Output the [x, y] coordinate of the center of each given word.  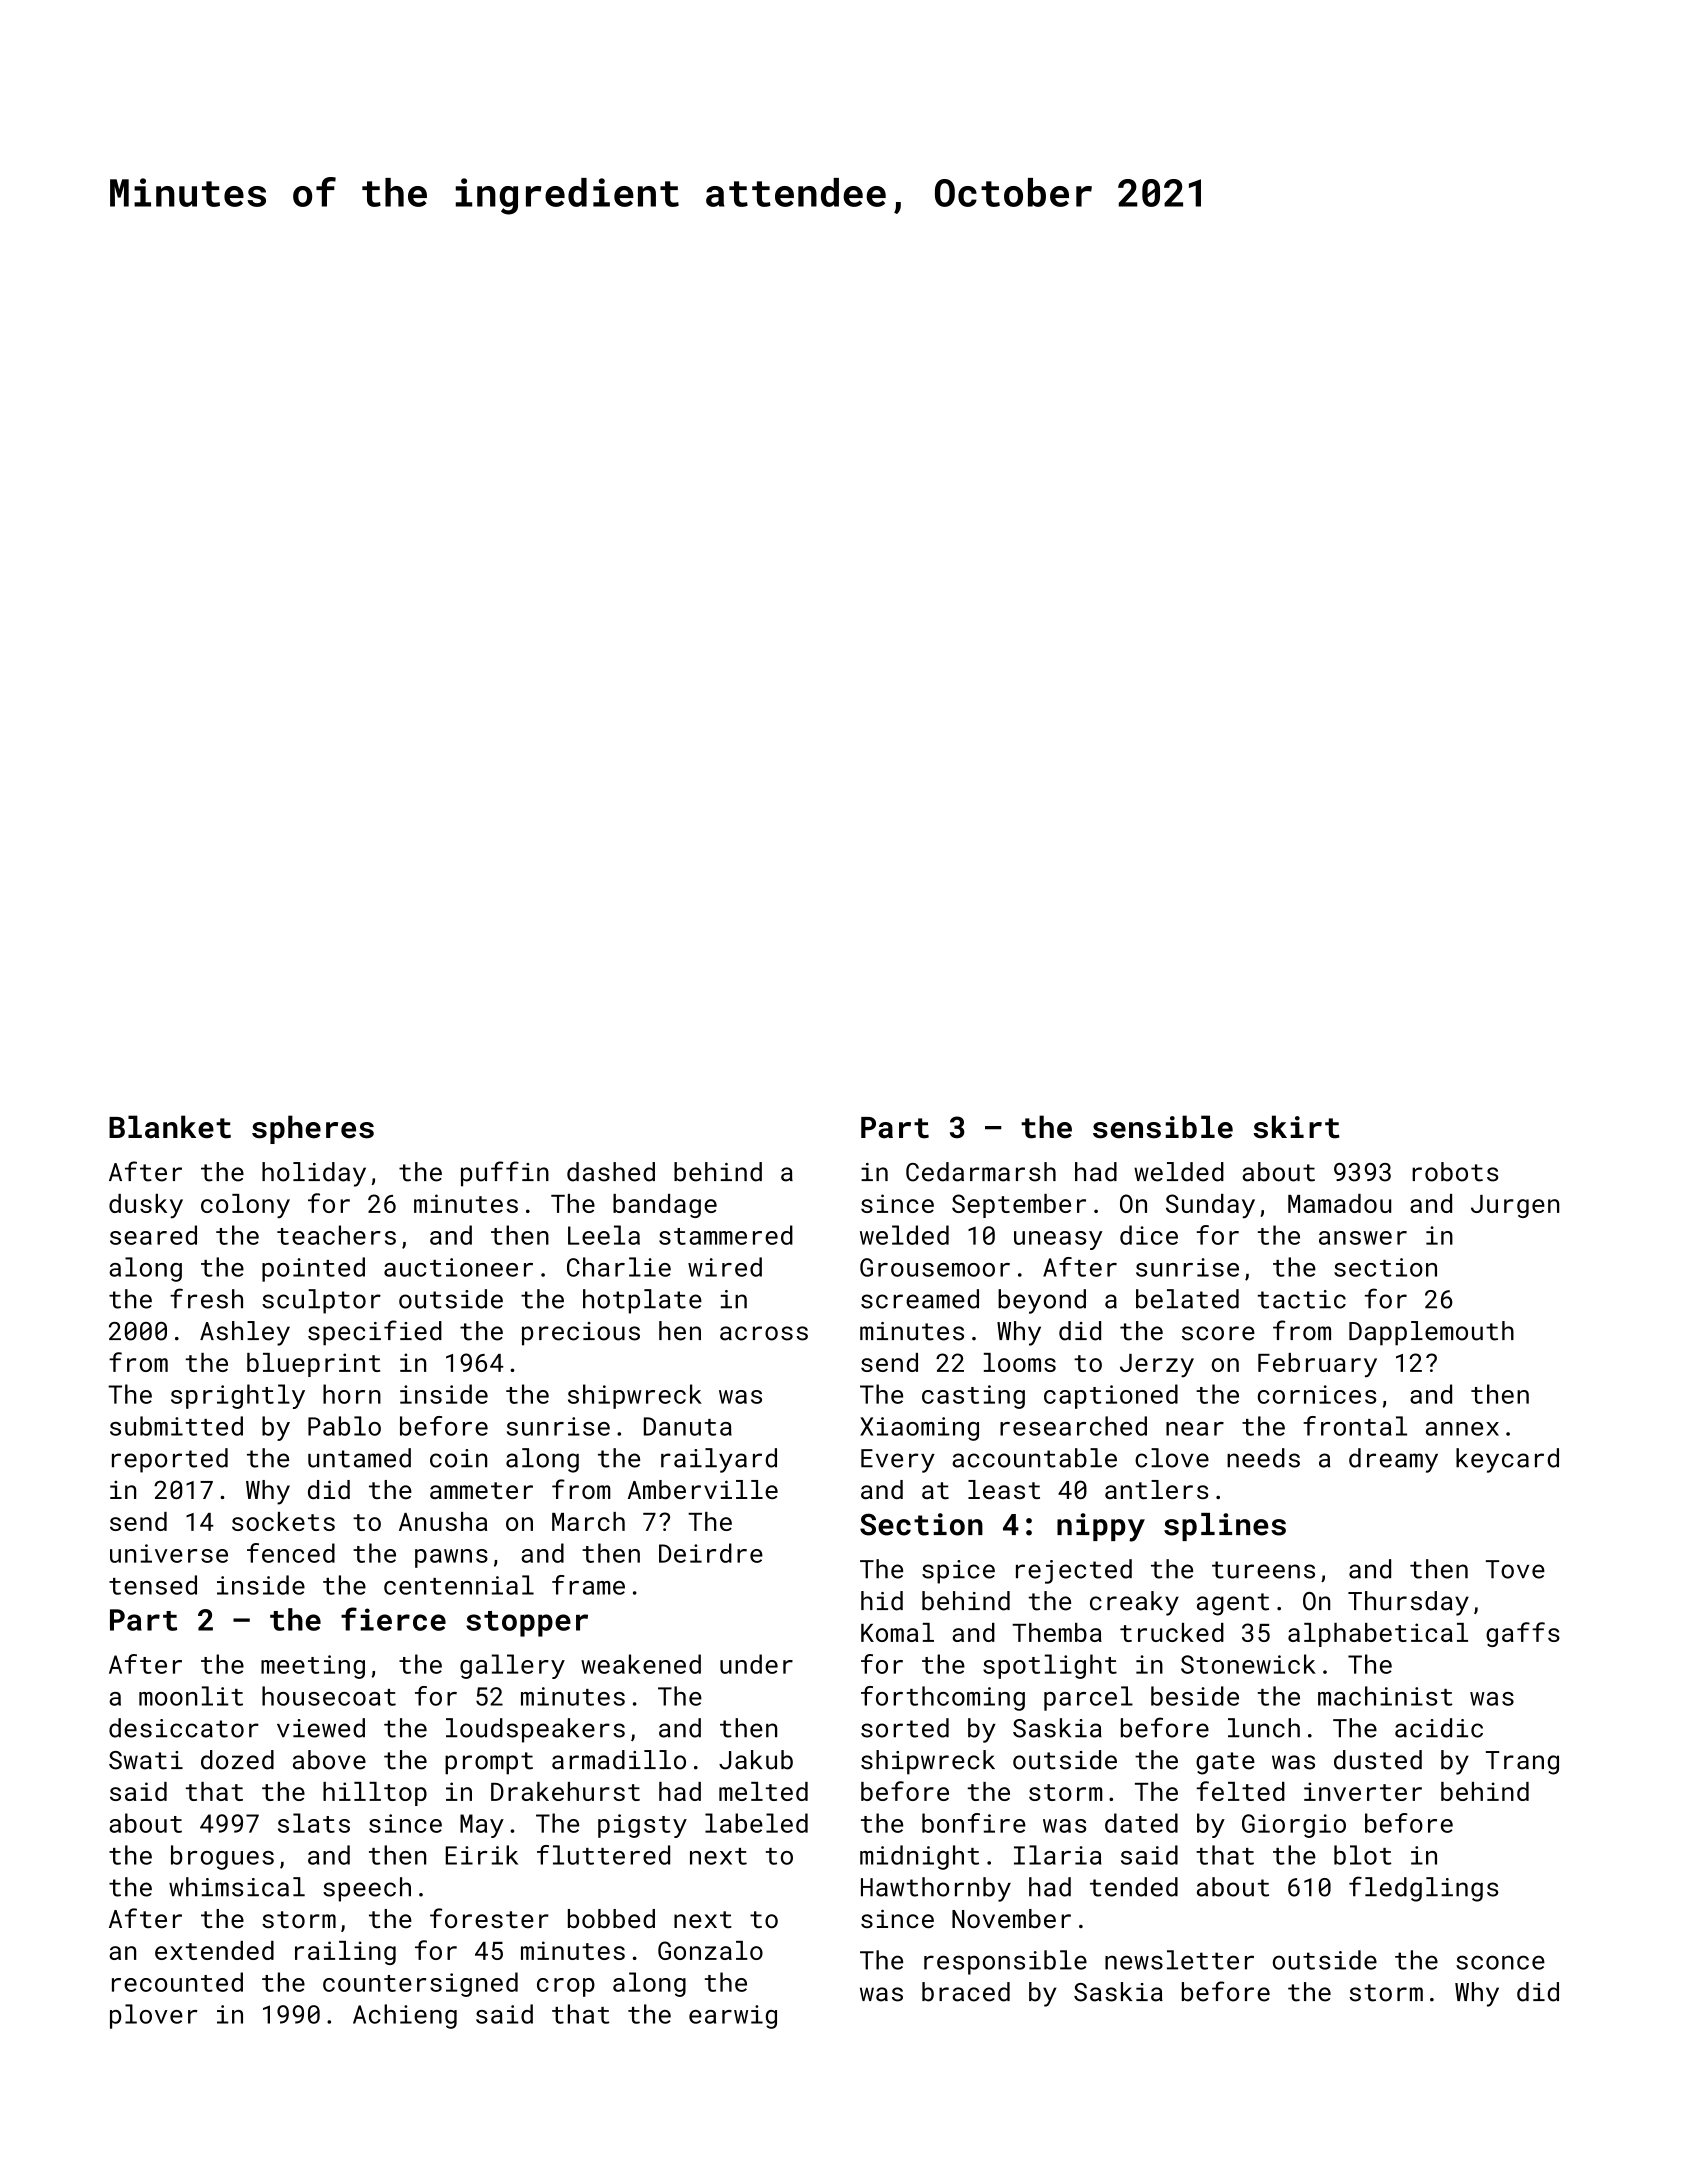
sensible [1163, 1127]
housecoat [329, 1696]
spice [958, 1572]
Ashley [245, 1333]
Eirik [482, 1855]
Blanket [170, 1127]
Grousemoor [935, 1267]
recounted [177, 1982]
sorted [905, 1728]
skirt [1296, 1127]
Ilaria [1058, 1855]
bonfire [974, 1823]
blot [1362, 1855]
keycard [1507, 1460]
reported [170, 1460]
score [1218, 1333]
